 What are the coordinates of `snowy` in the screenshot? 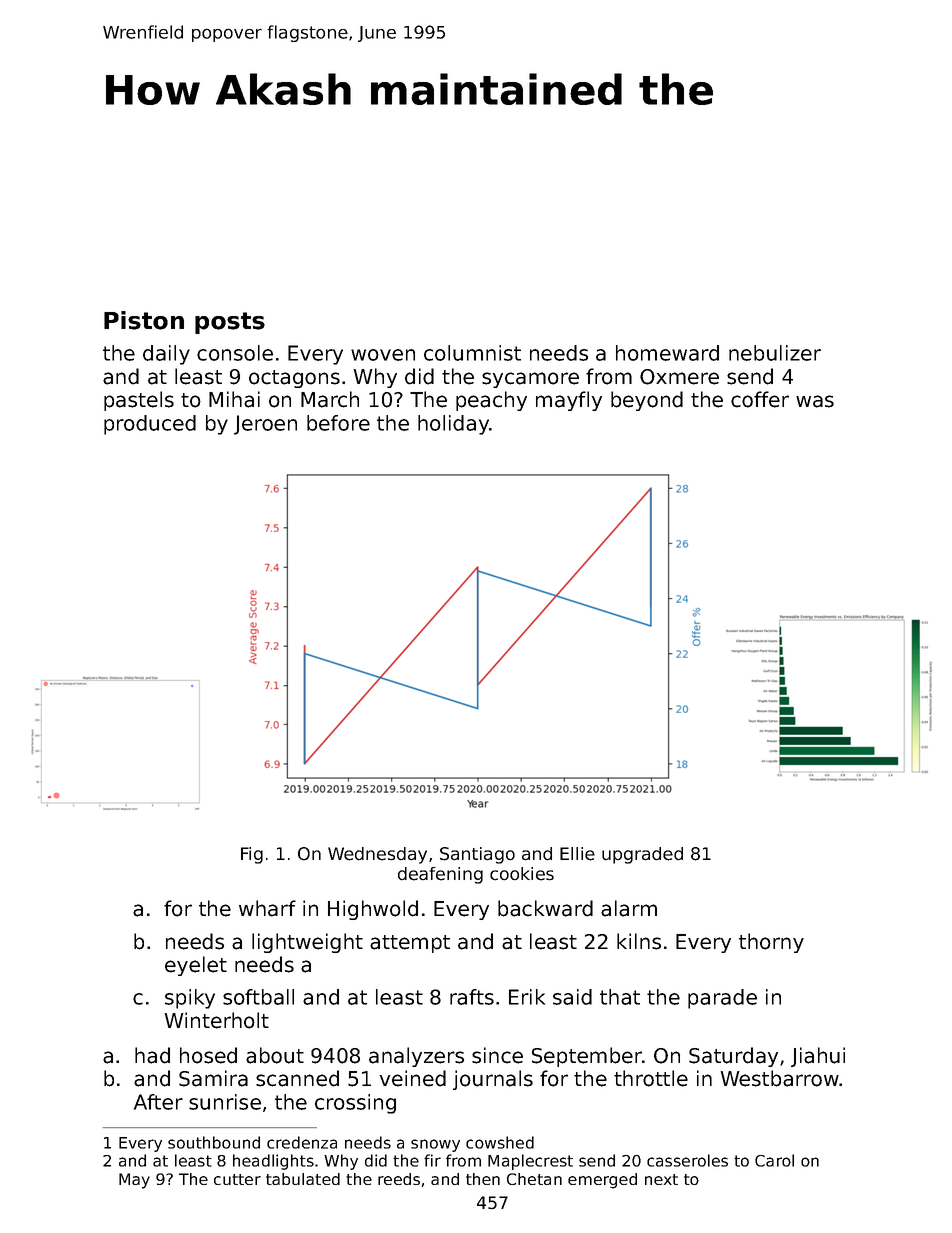 It's located at (435, 1145).
